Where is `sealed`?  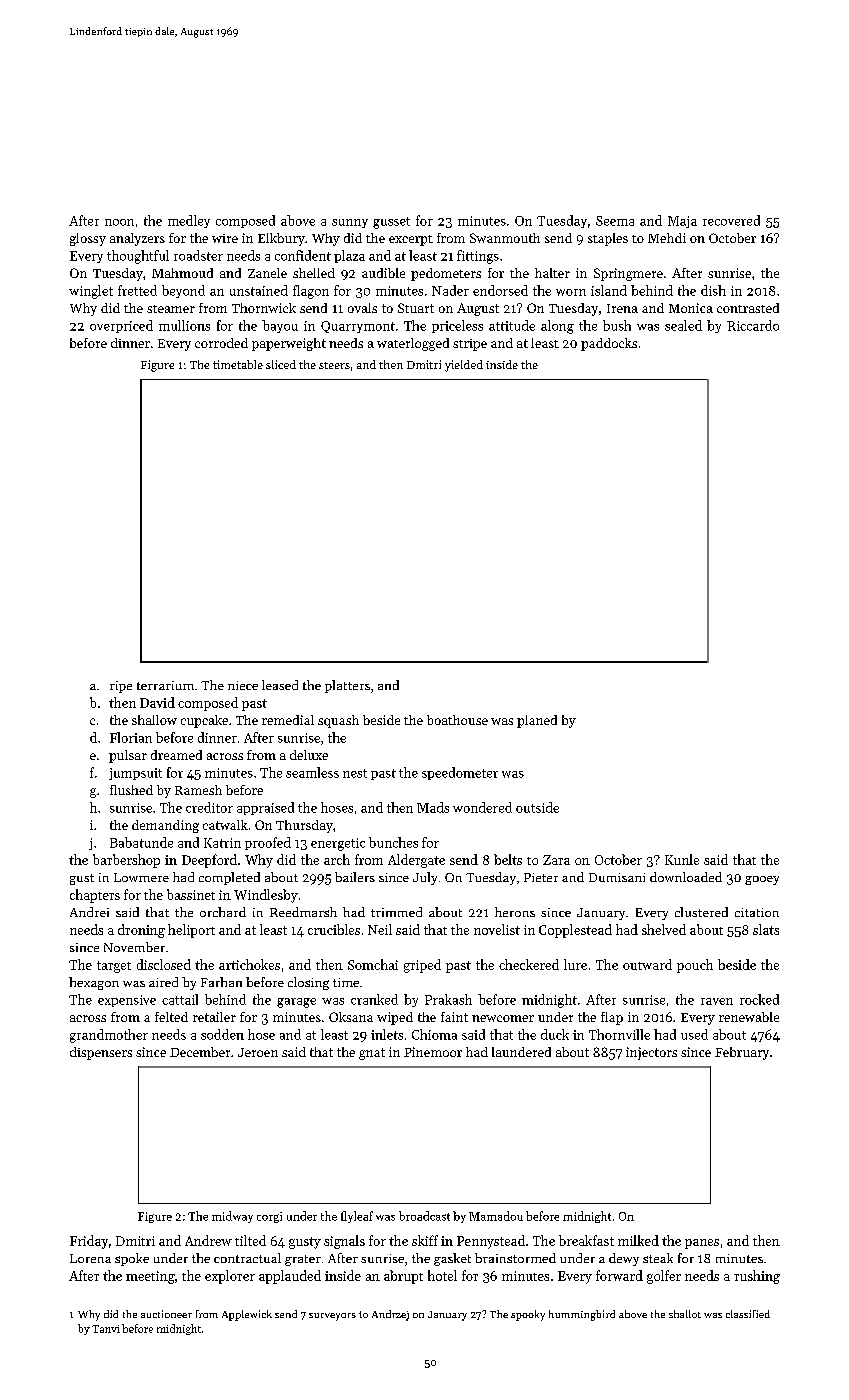
sealed is located at coordinates (683, 325).
